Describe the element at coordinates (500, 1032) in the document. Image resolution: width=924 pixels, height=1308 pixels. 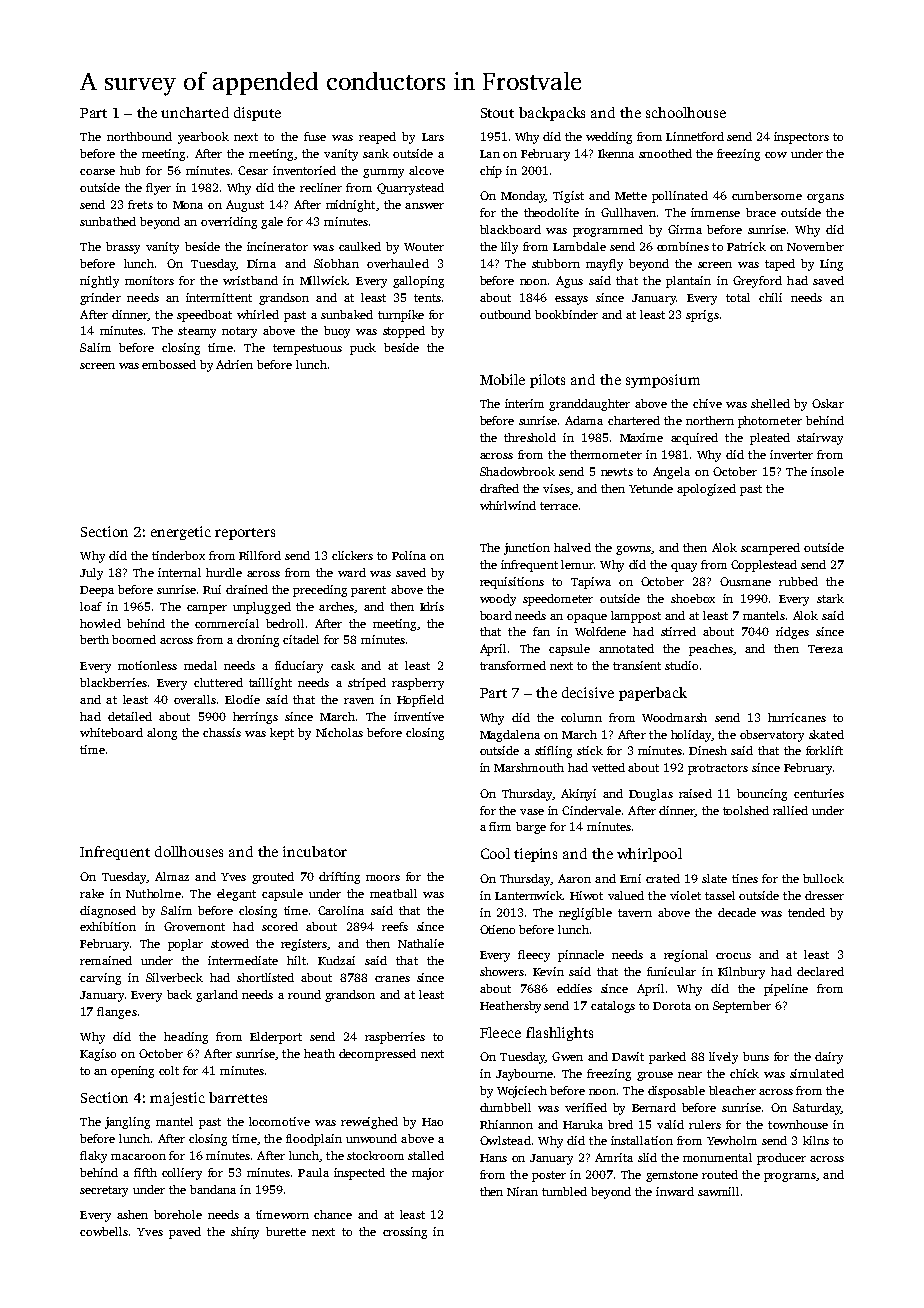
I see `Fleece` at that location.
